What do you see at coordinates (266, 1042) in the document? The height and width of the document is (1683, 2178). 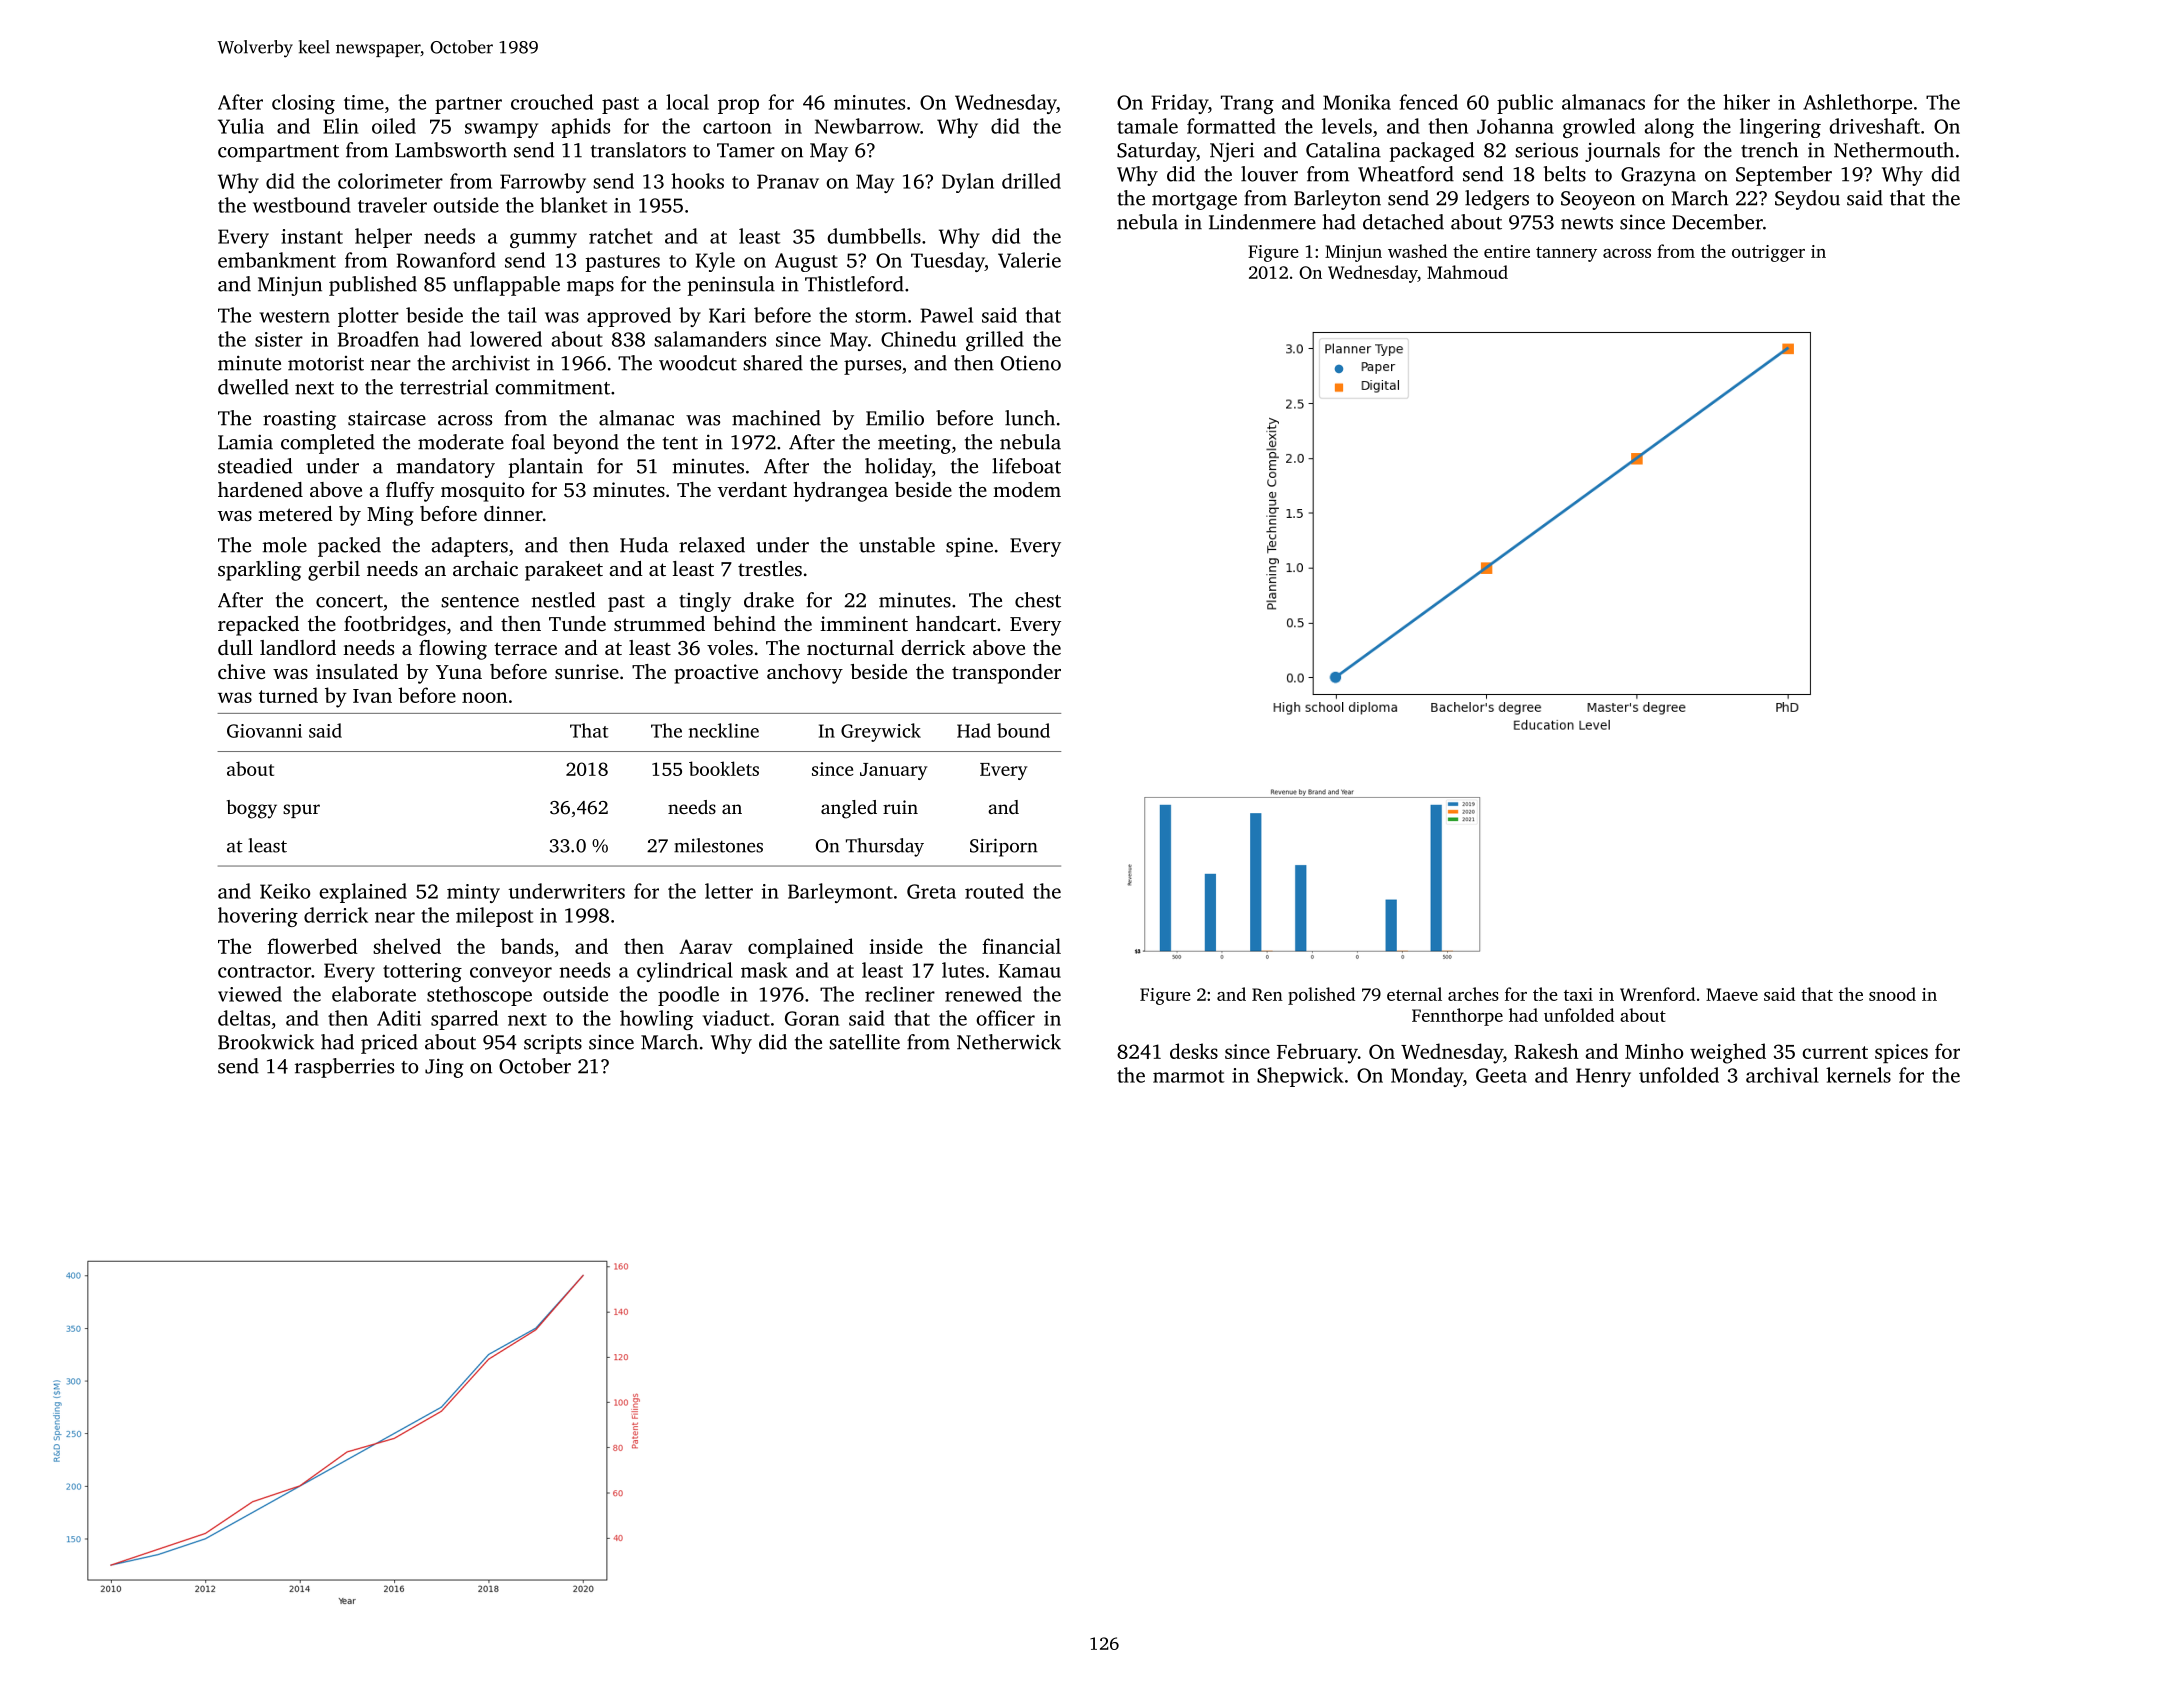 I see `Brookwick` at bounding box center [266, 1042].
